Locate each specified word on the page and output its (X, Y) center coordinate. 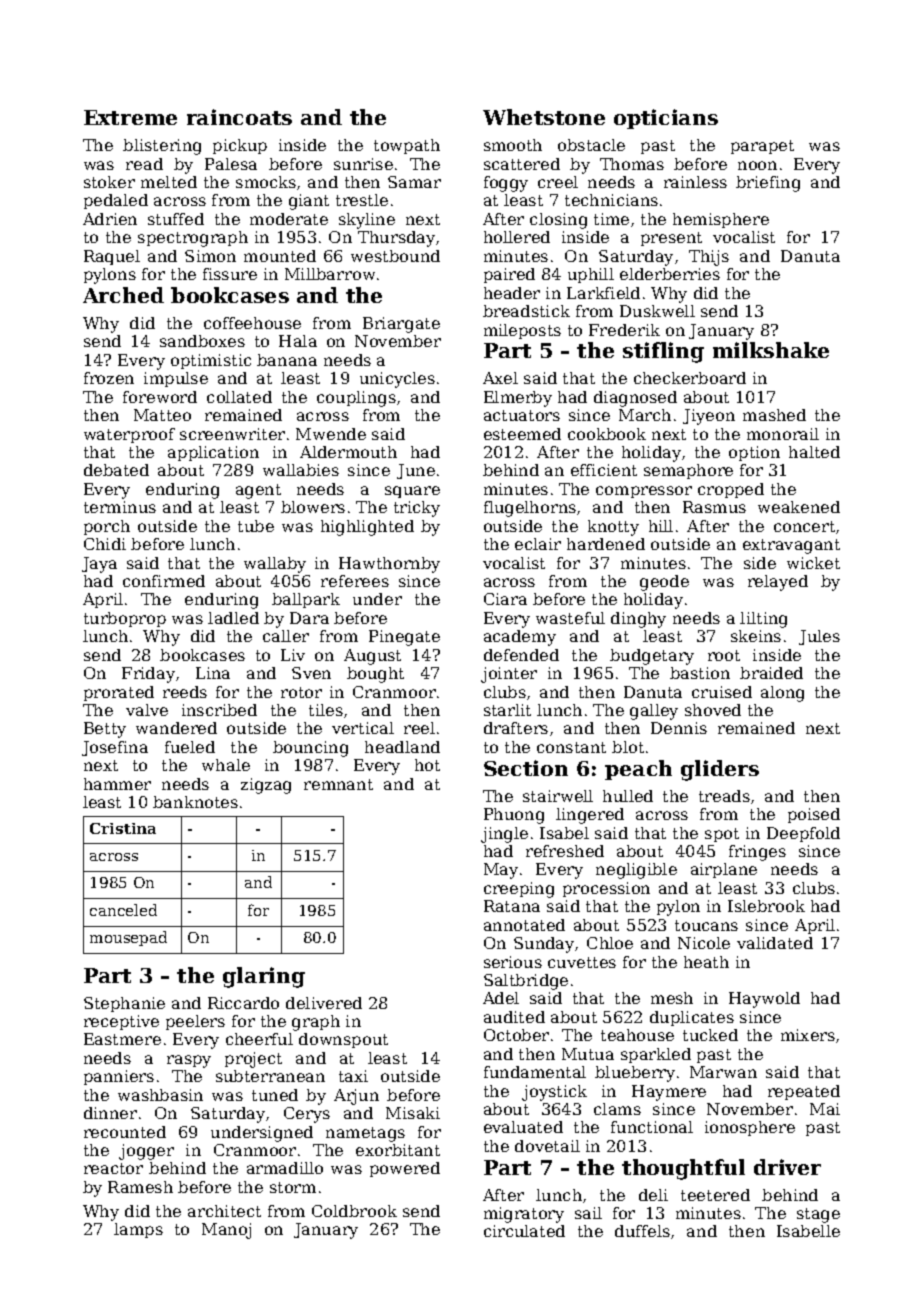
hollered (517, 237)
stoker (109, 182)
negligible (636, 871)
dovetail (547, 1146)
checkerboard (690, 378)
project (253, 1060)
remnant (338, 784)
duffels (642, 1231)
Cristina (123, 828)
